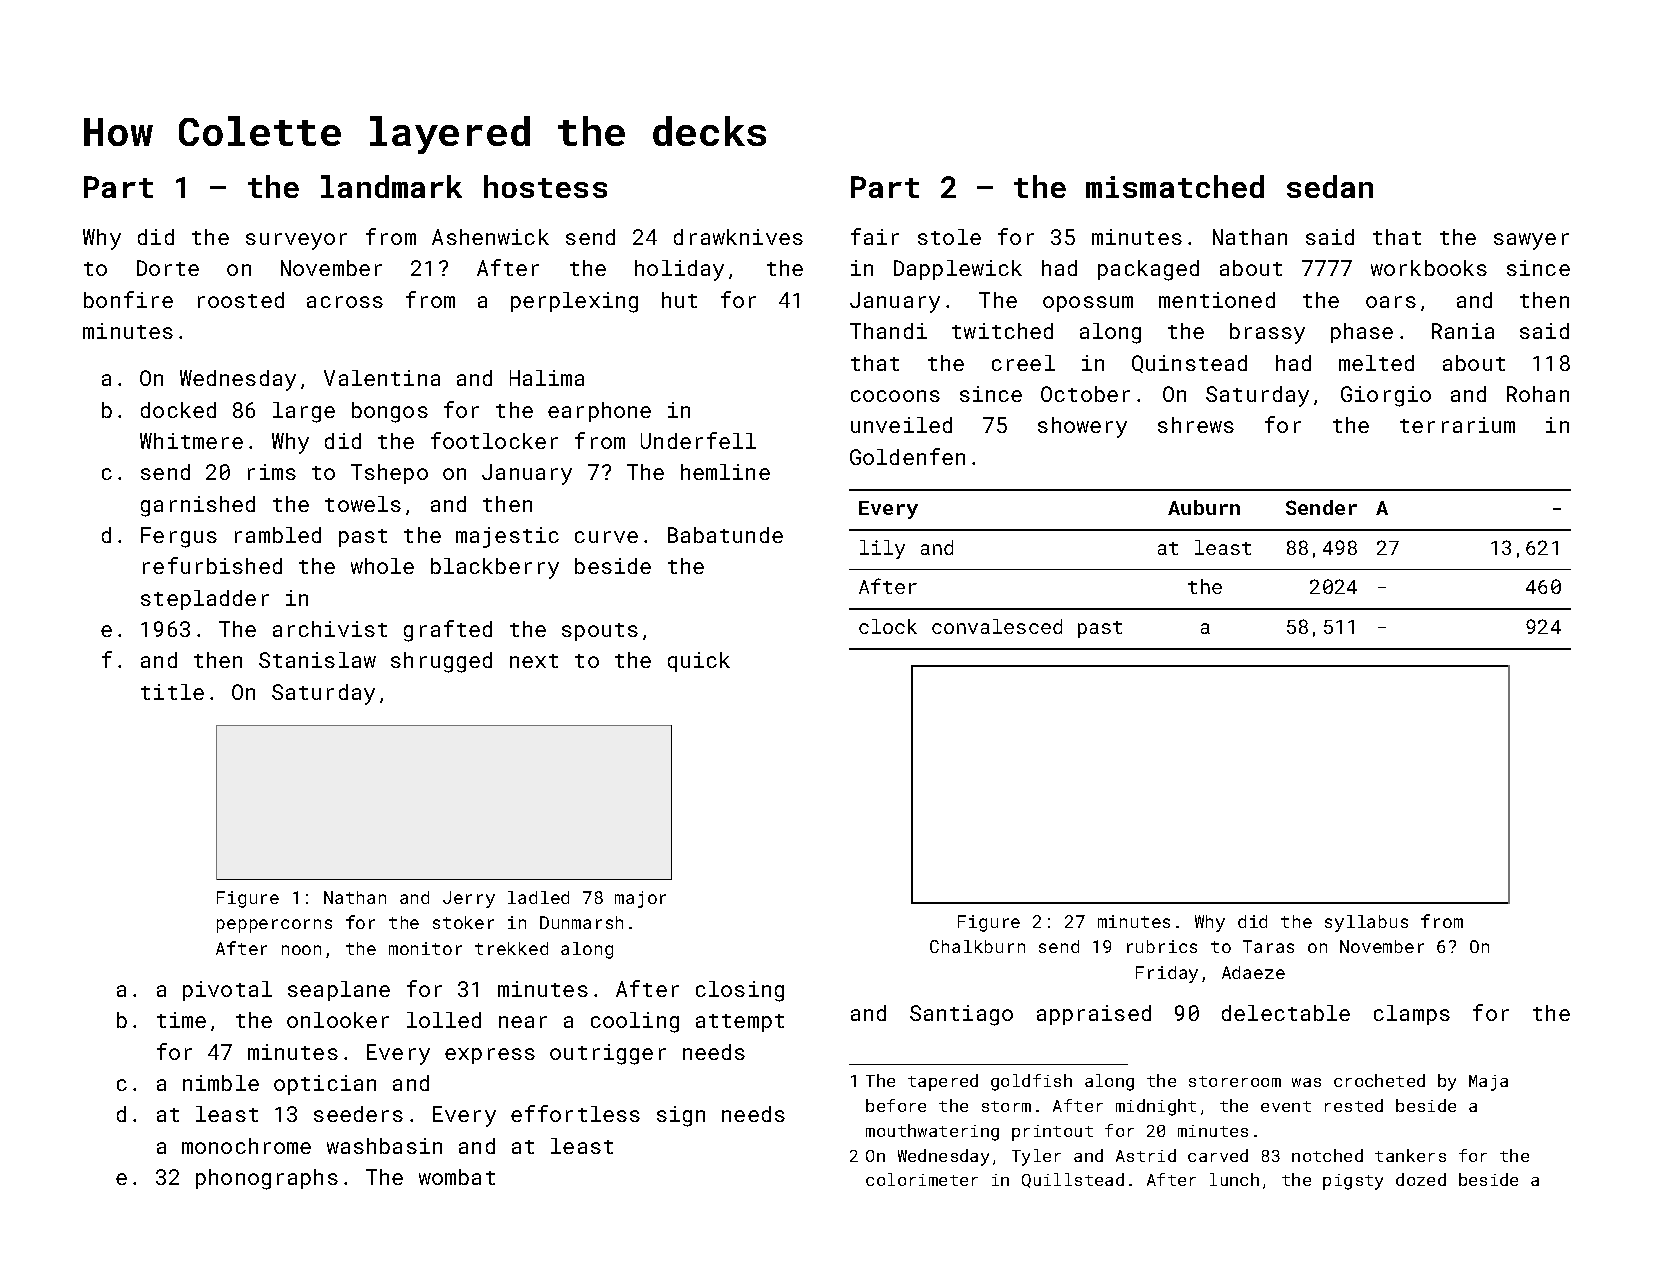 The width and height of the document is (1654, 1278). I want to click on terrarium, so click(1457, 425).
